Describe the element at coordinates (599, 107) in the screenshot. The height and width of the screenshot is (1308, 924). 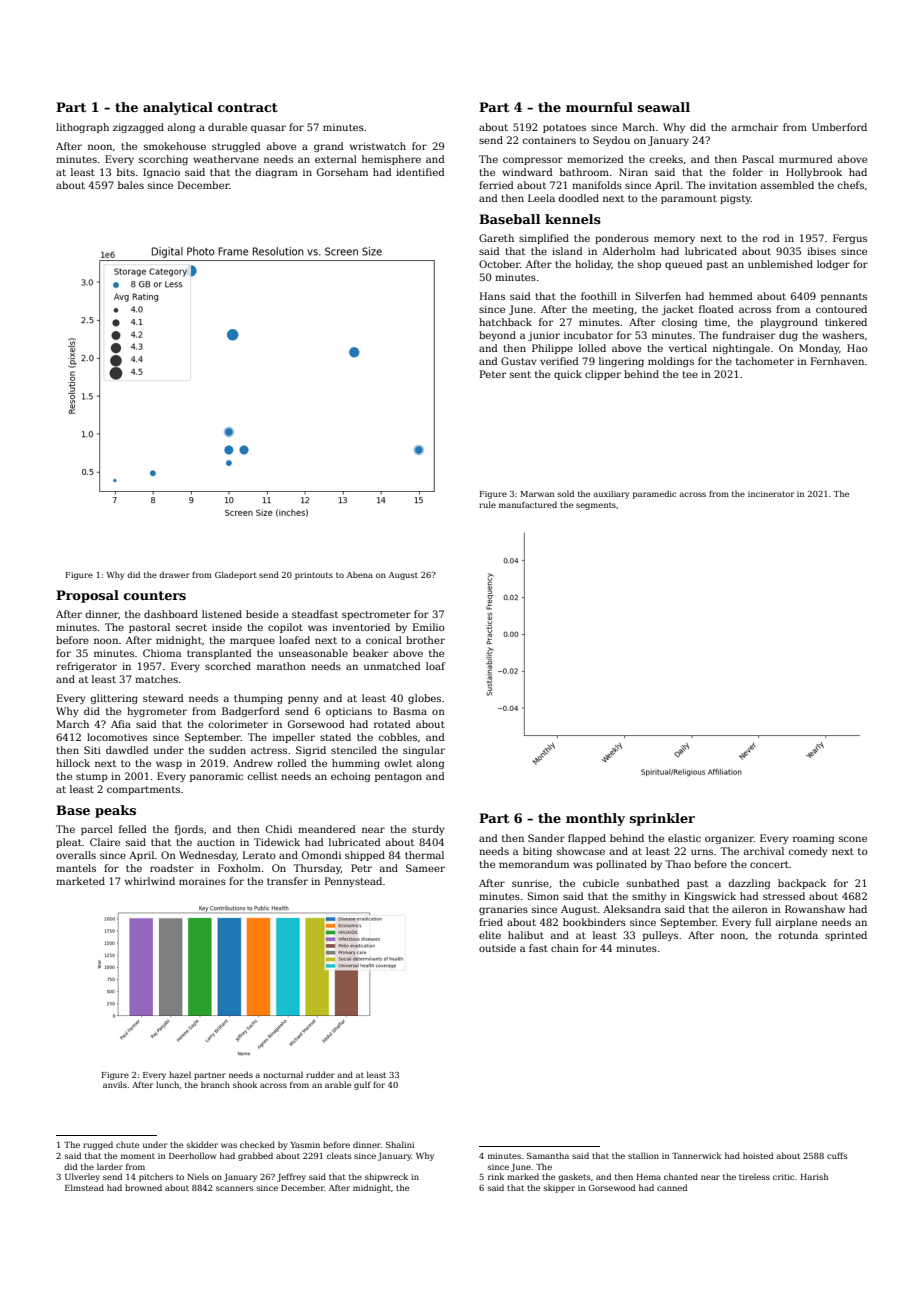
I see `mournful` at that location.
